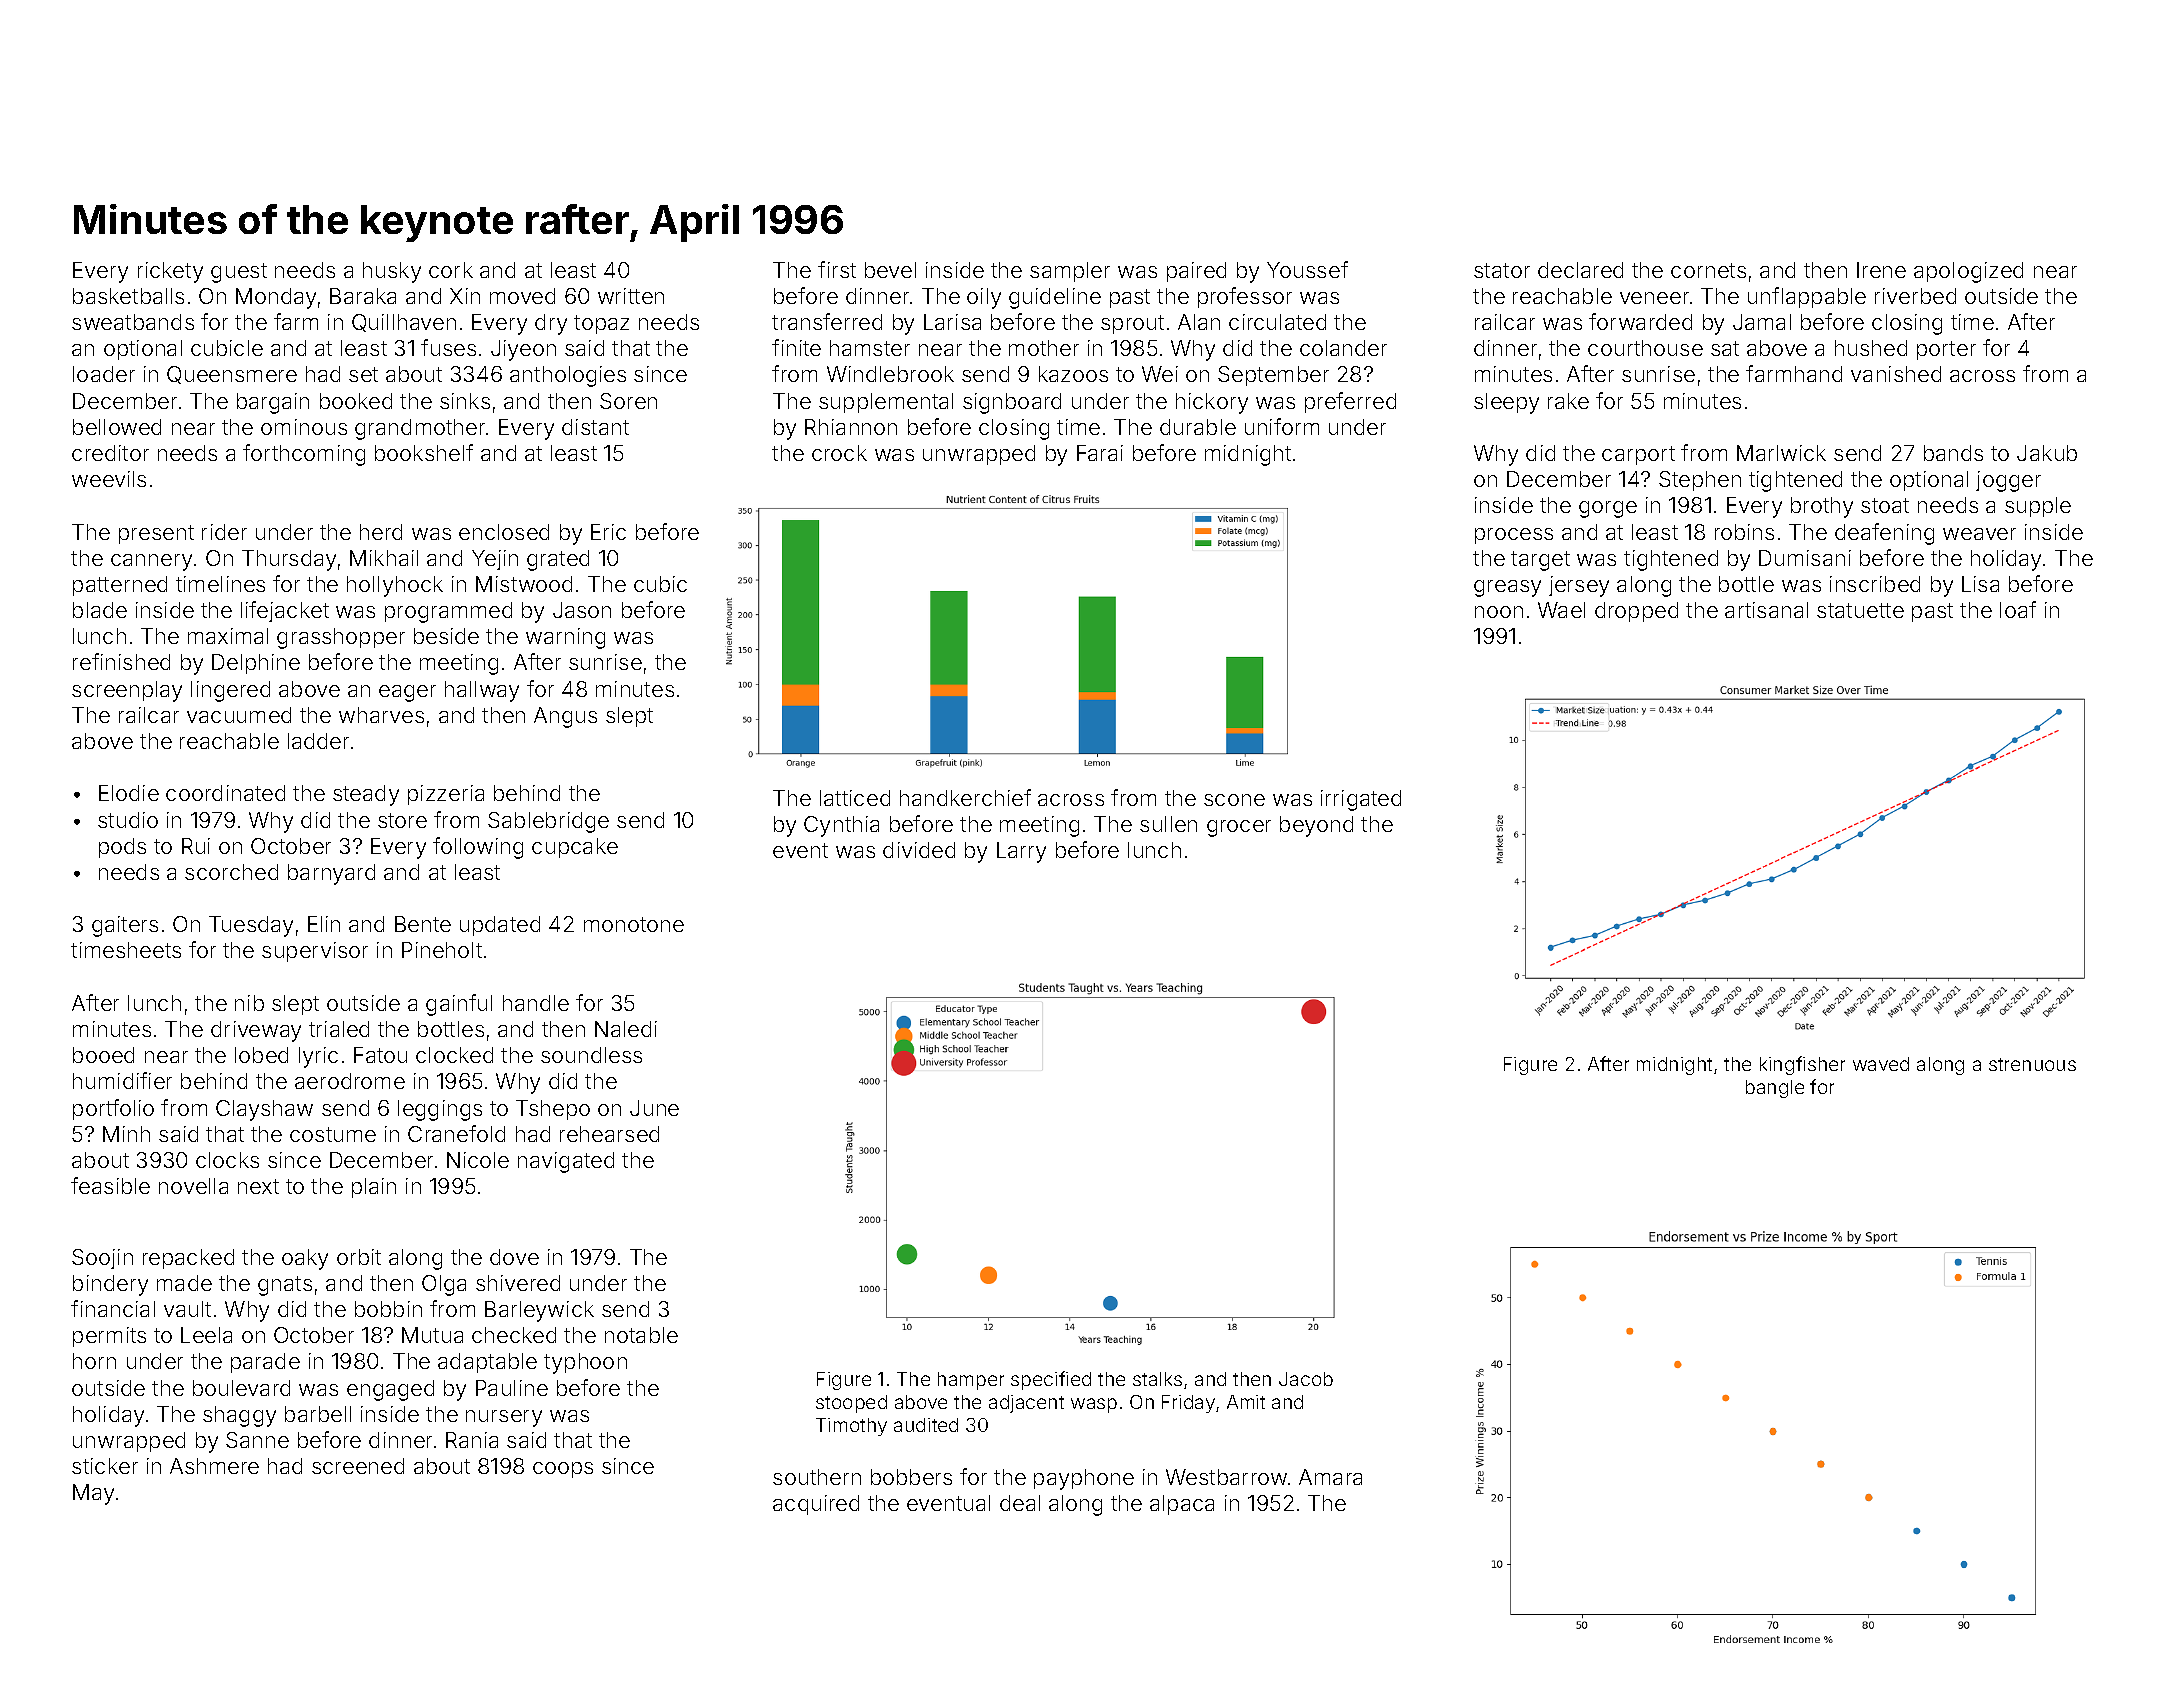 The height and width of the document is (1683, 2178). What do you see at coordinates (1881, 1064) in the document?
I see `waved` at bounding box center [1881, 1064].
